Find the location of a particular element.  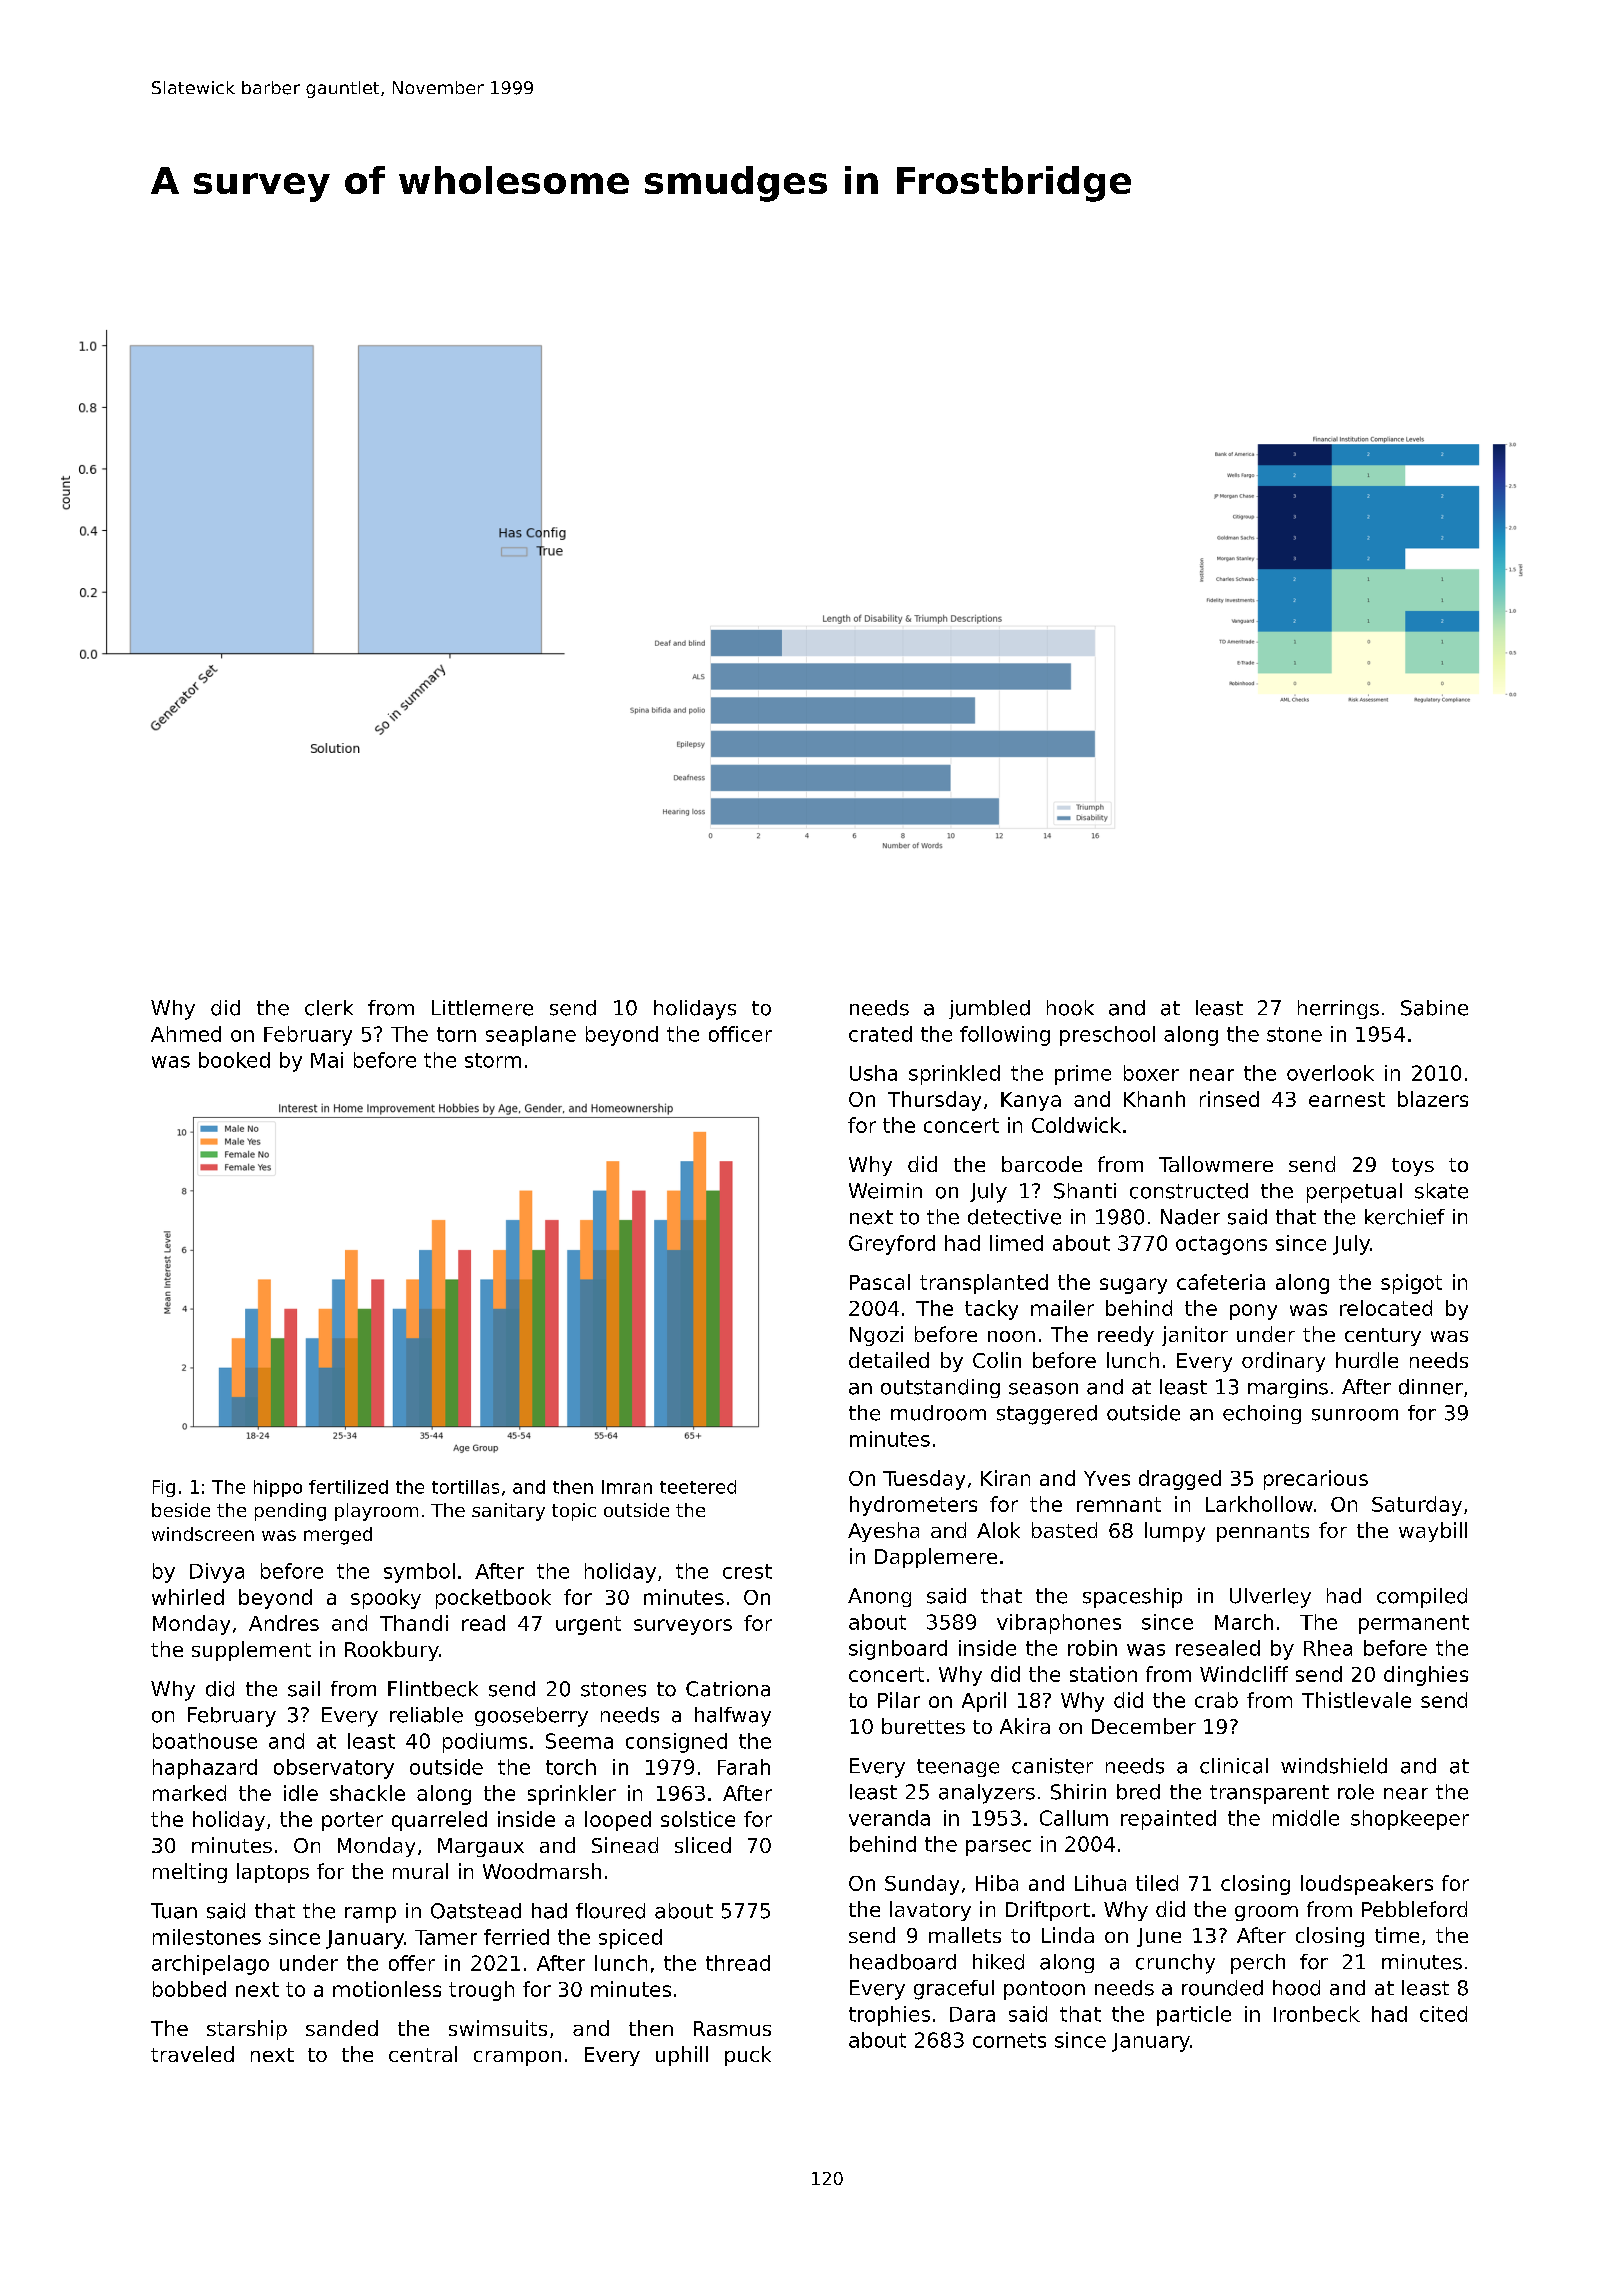

central is located at coordinates (423, 2054).
